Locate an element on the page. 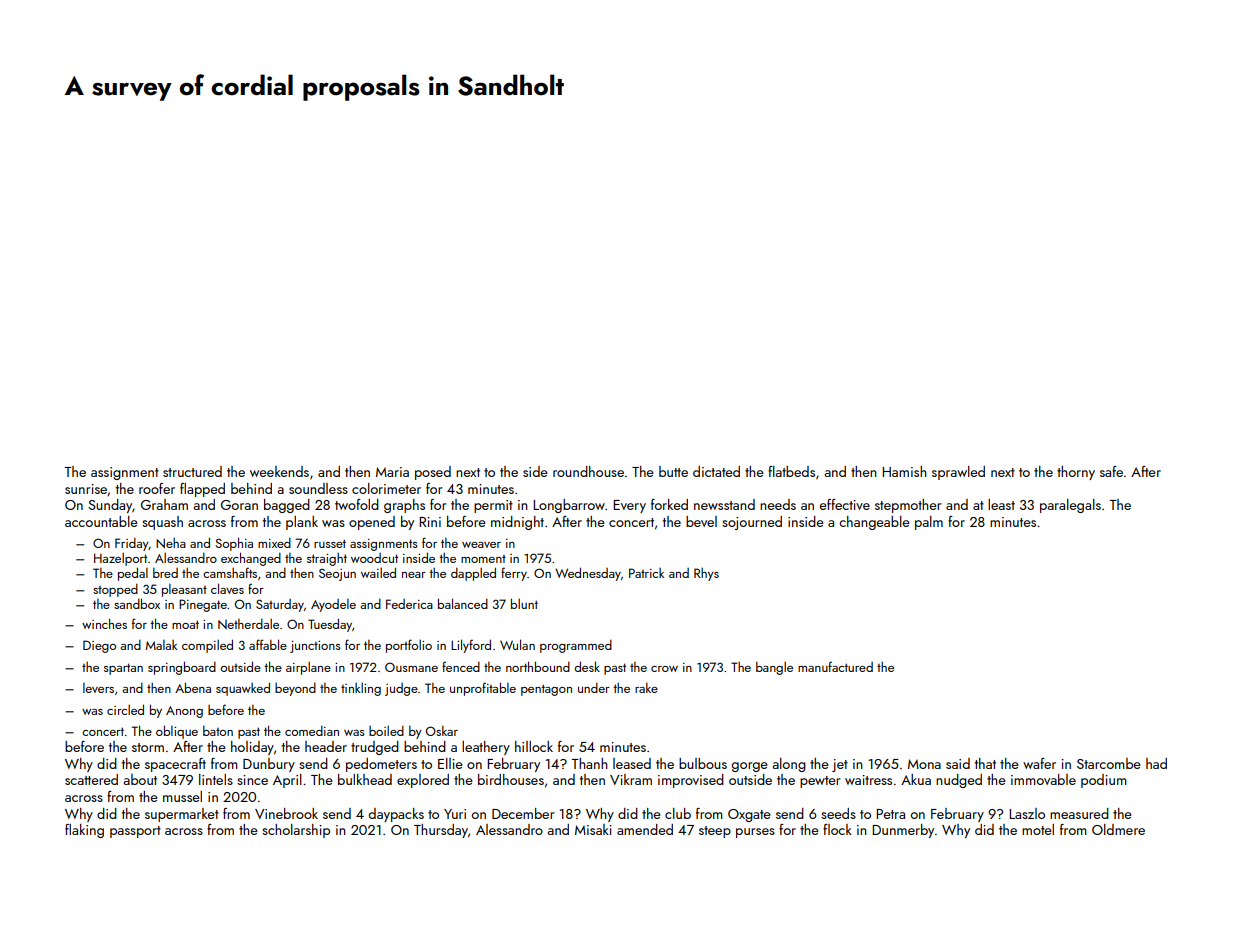 Image resolution: width=1233 pixels, height=952 pixels. accountable is located at coordinates (101, 521).
